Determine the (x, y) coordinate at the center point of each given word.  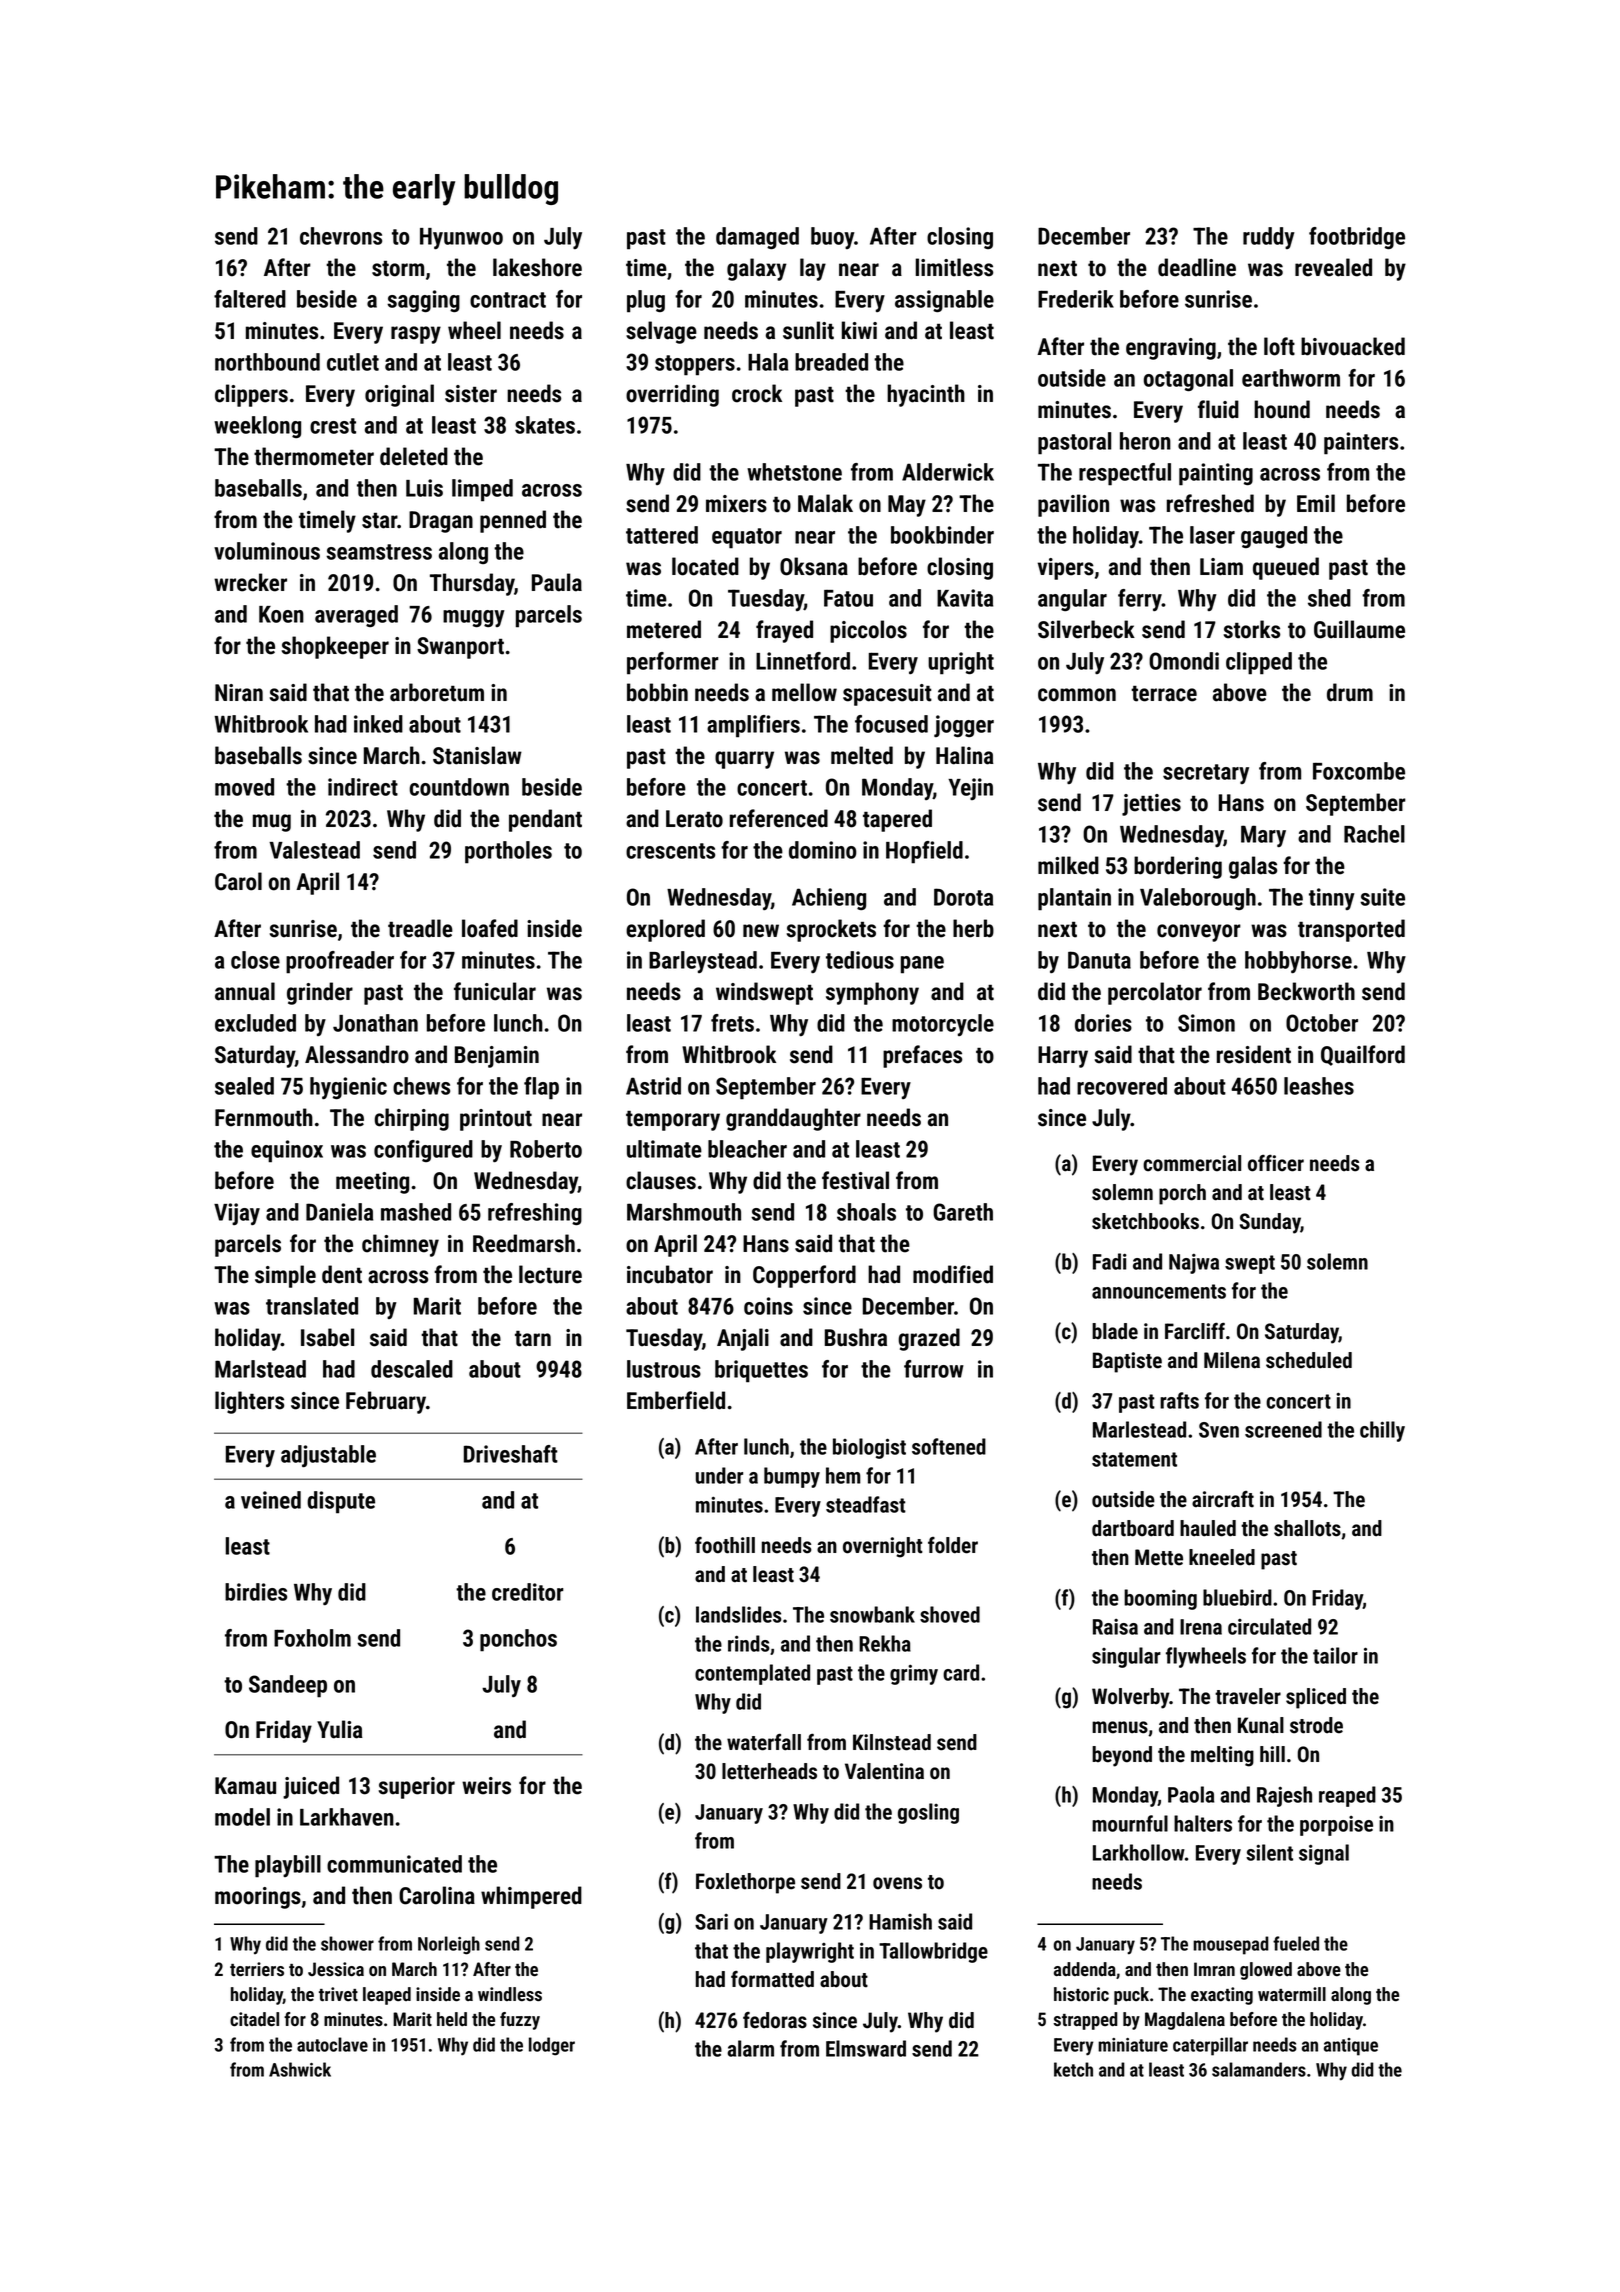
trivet (338, 1994)
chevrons (341, 236)
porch (1182, 1194)
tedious (860, 960)
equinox (287, 1151)
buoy (832, 238)
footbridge (1357, 238)
